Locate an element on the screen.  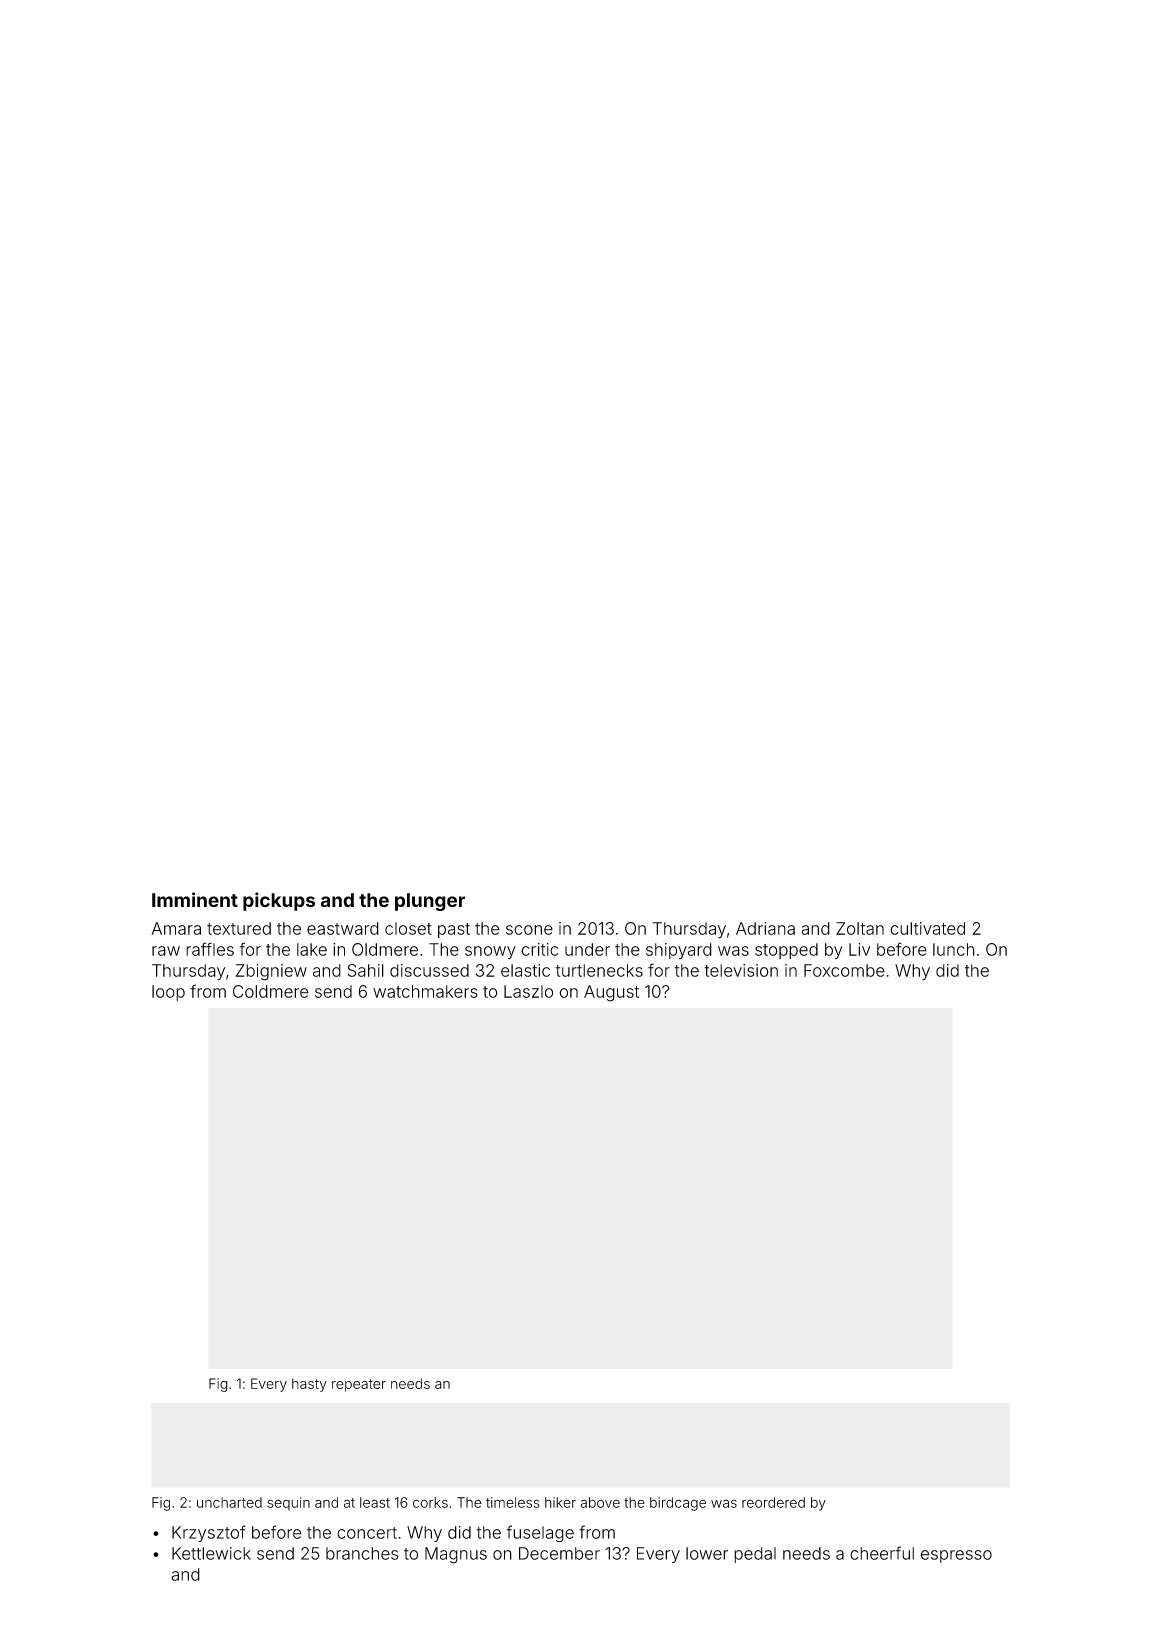
sequin is located at coordinates (288, 1504).
